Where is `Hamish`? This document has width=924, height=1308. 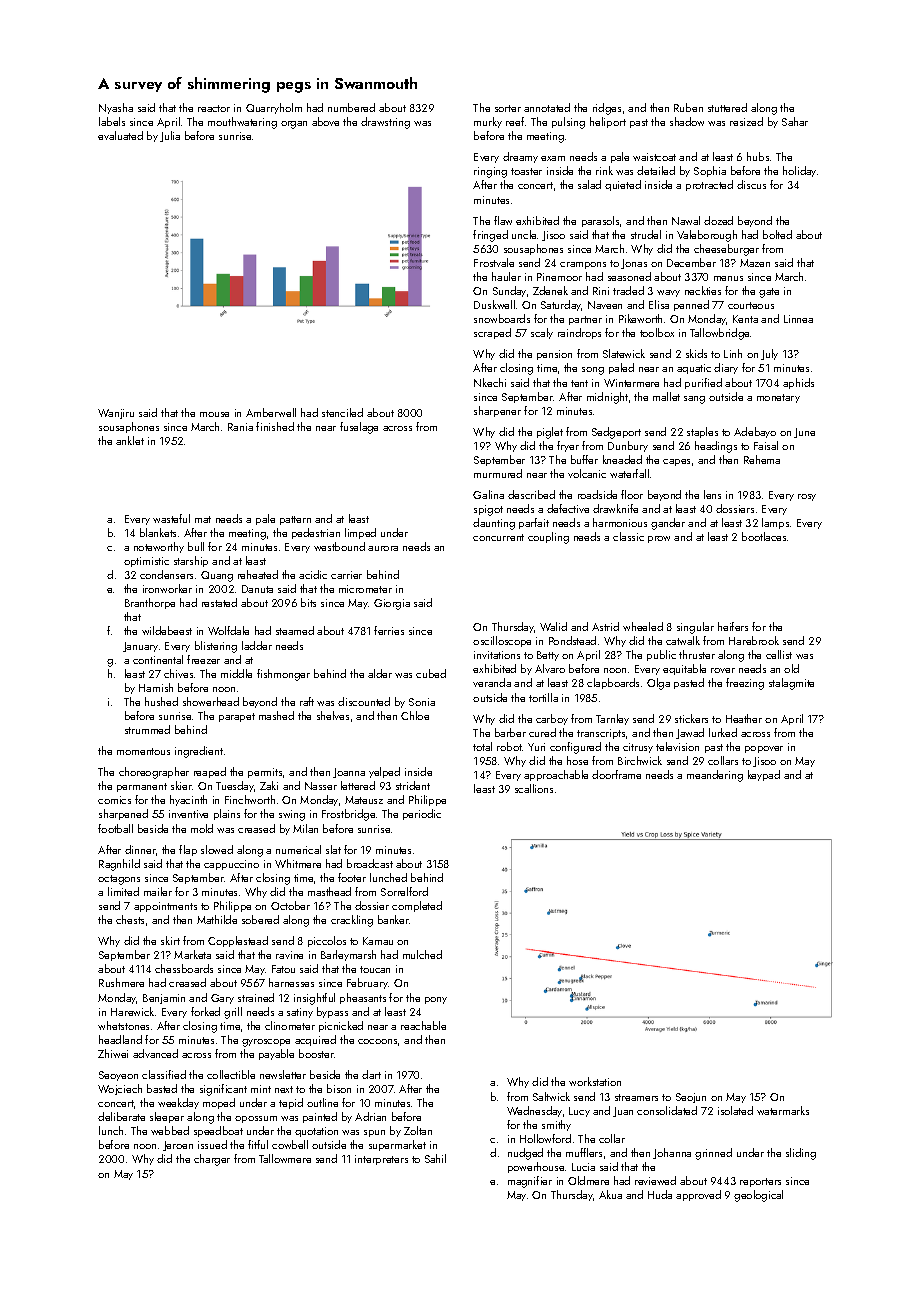 Hamish is located at coordinates (156, 687).
